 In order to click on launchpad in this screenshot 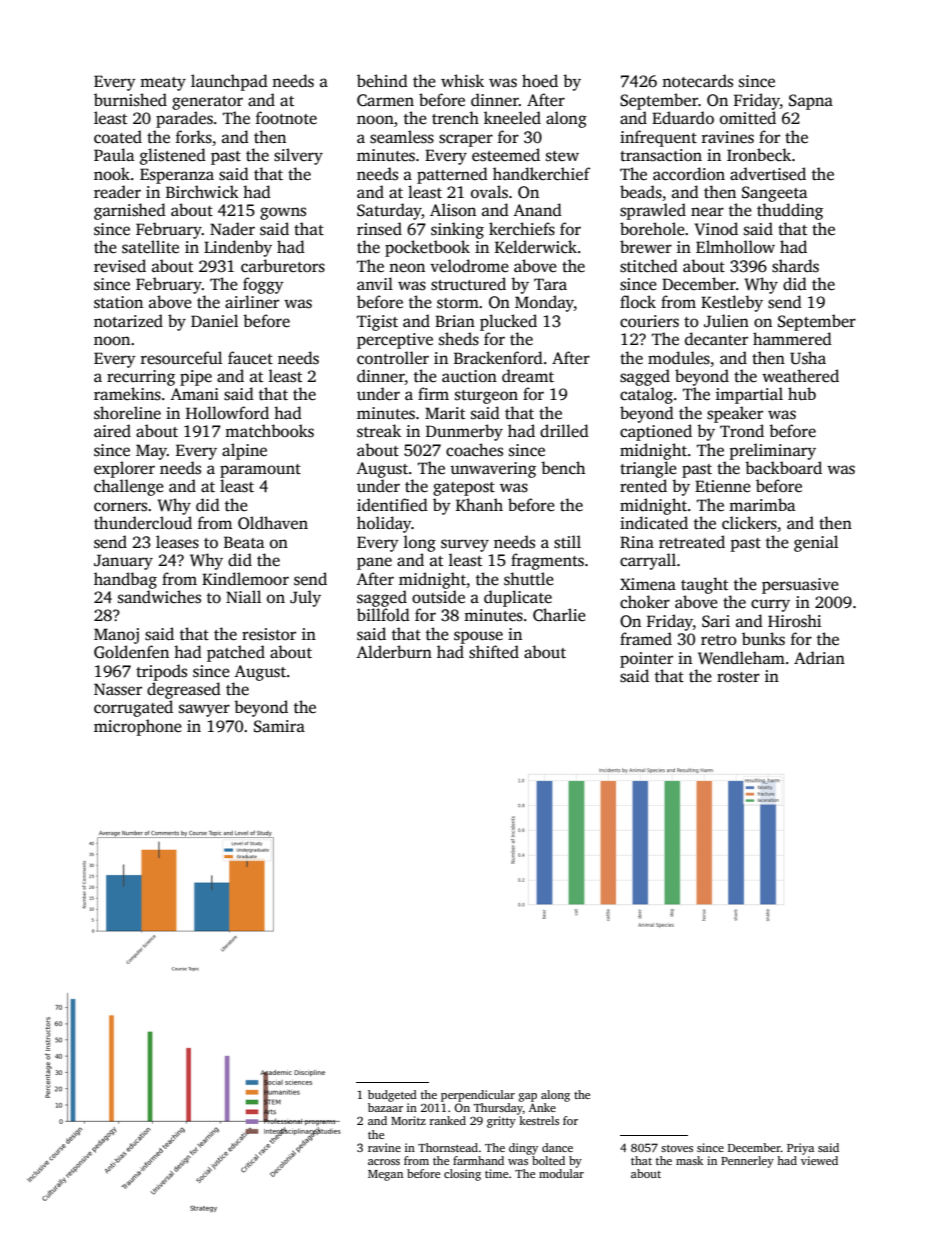, I will do `click(229, 82)`.
